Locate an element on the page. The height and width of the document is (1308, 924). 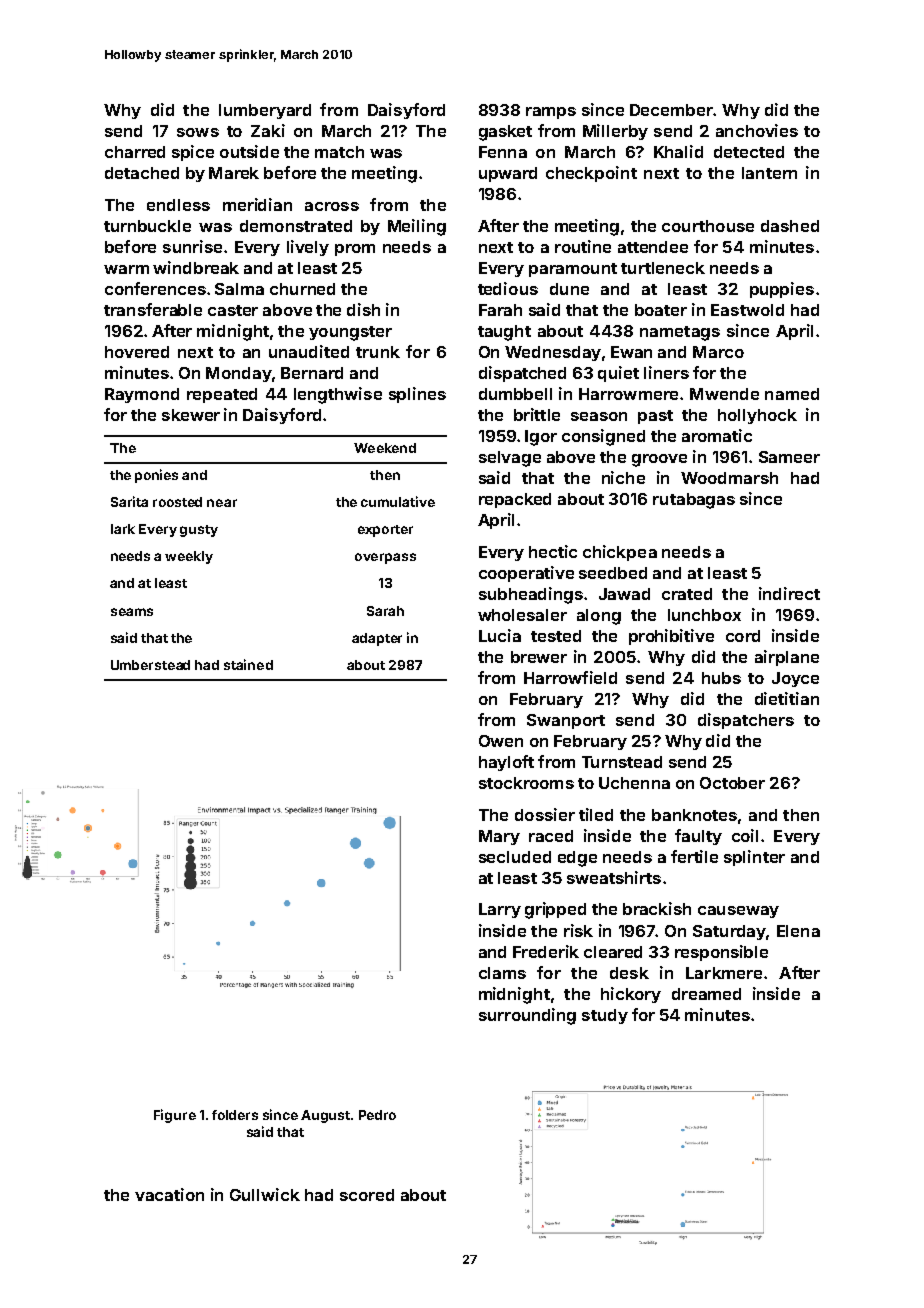
ramps is located at coordinates (551, 113).
